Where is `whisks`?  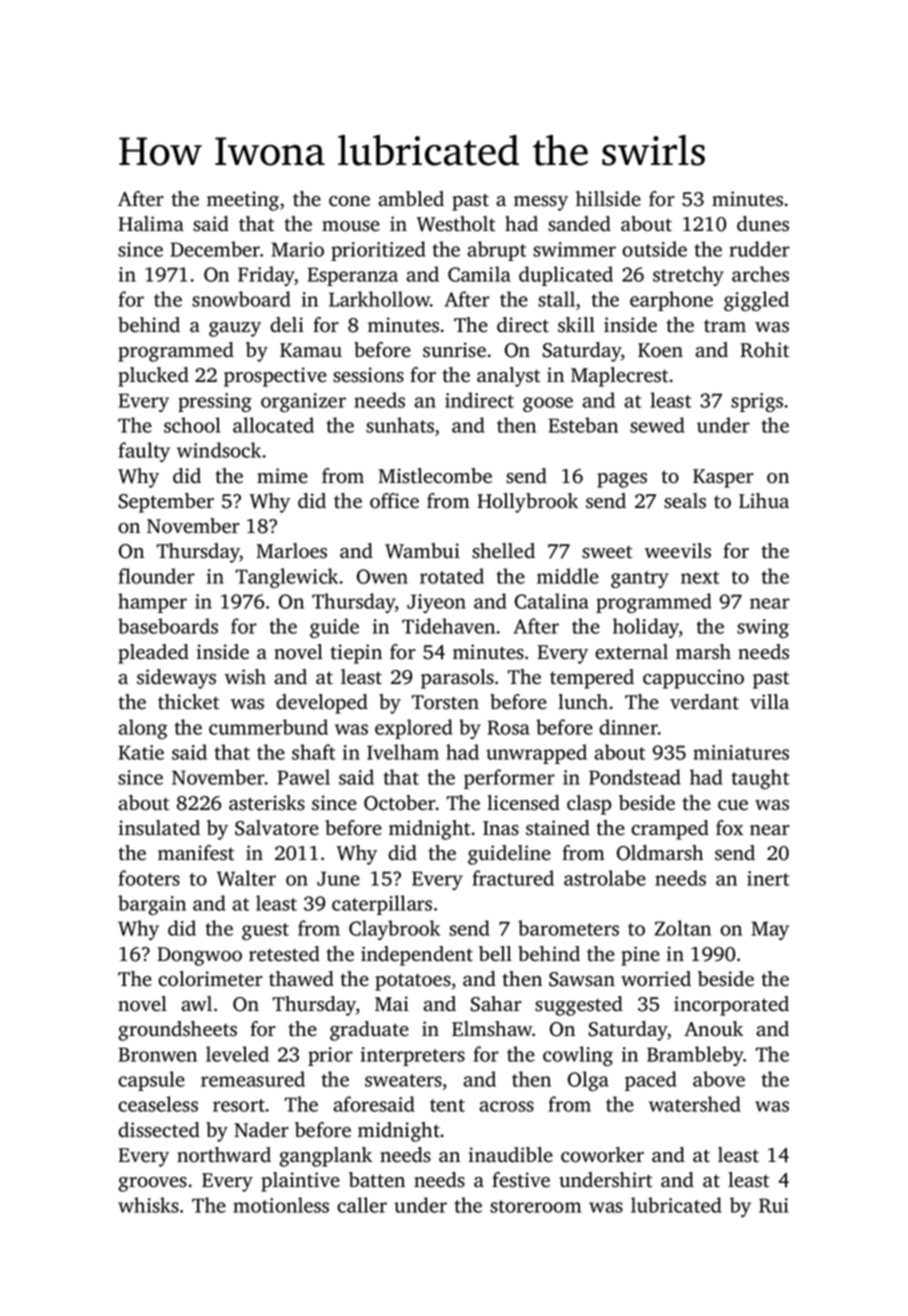 whisks is located at coordinates (148, 1205).
